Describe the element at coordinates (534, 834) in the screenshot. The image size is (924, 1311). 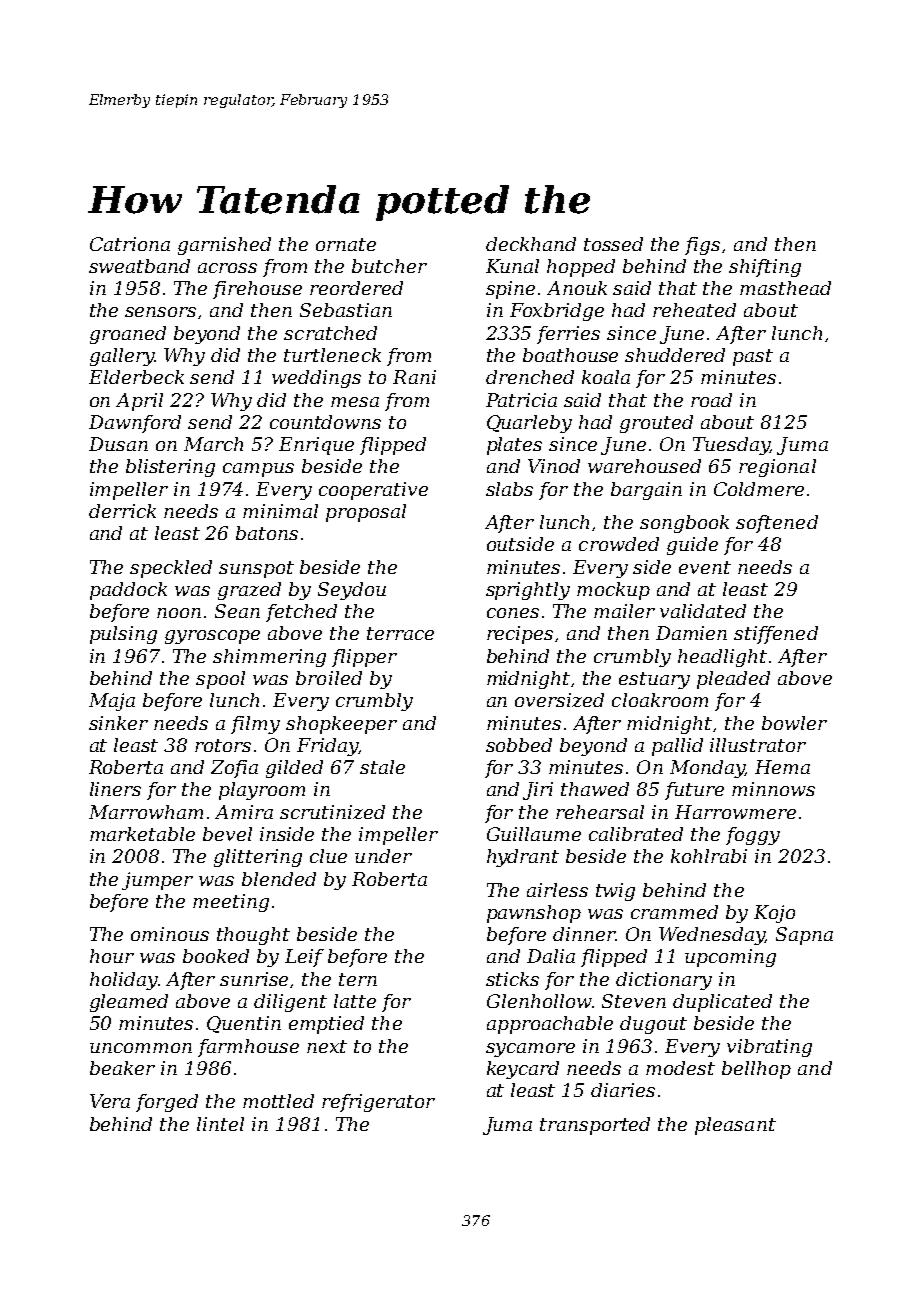
I see `Guillaume` at that location.
